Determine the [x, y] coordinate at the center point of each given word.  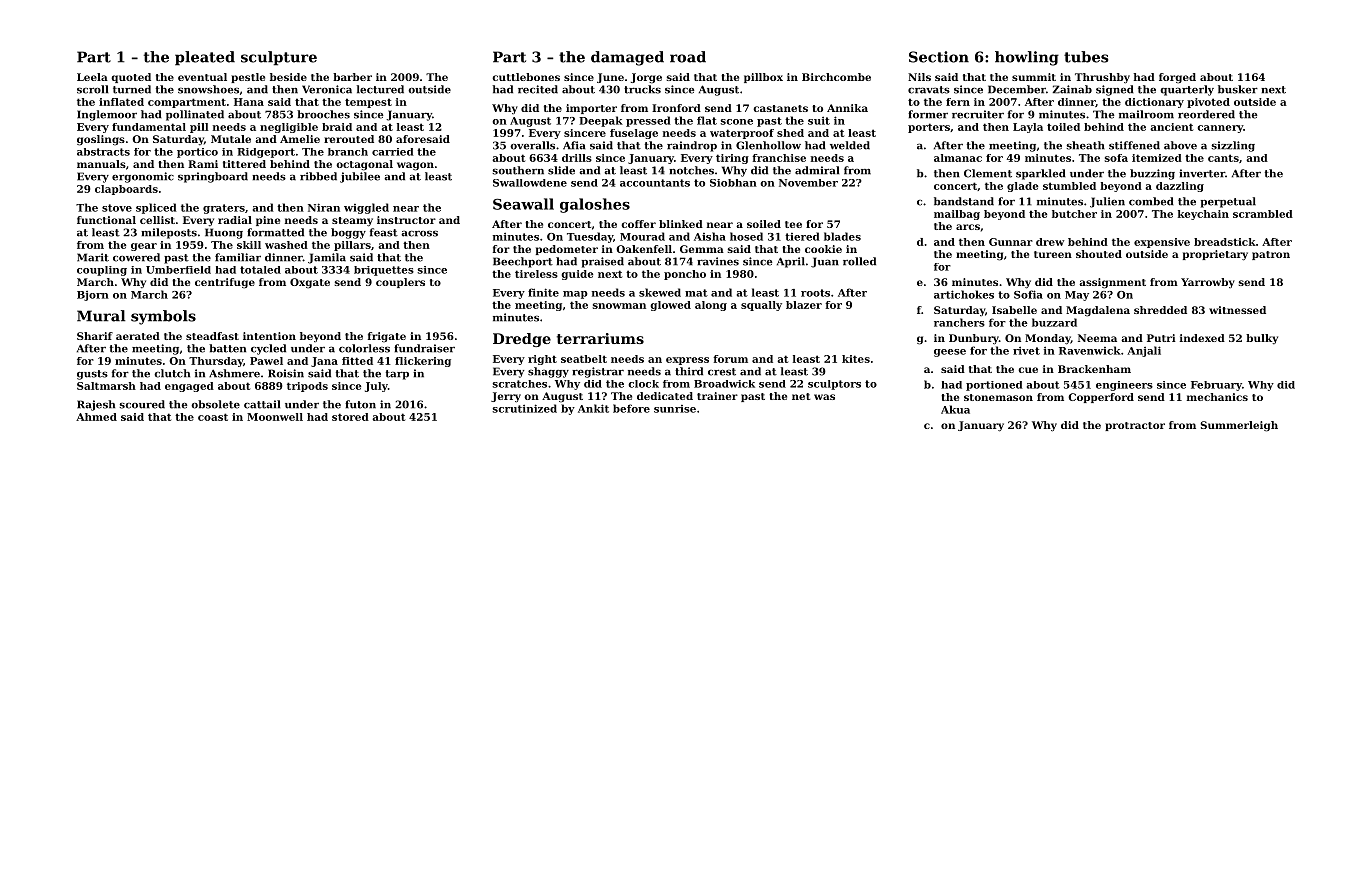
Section [939, 57]
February [1216, 386]
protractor [1135, 426]
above [1180, 145]
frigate [387, 337]
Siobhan [733, 183]
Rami [203, 164]
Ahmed [96, 417]
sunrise [675, 409]
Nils [919, 77]
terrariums [600, 338]
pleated [205, 58]
